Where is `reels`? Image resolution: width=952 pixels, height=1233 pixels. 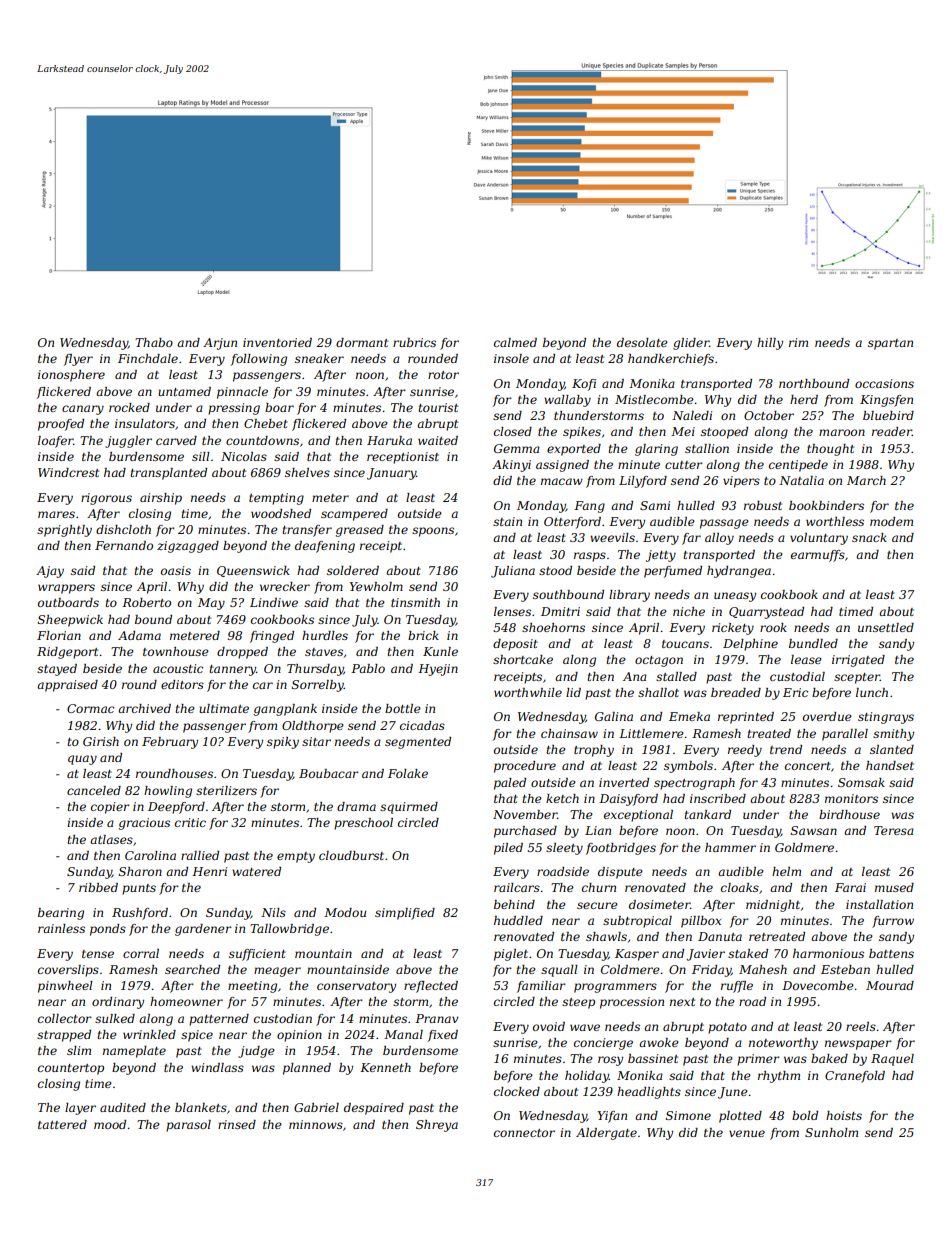 reels is located at coordinates (861, 1026).
